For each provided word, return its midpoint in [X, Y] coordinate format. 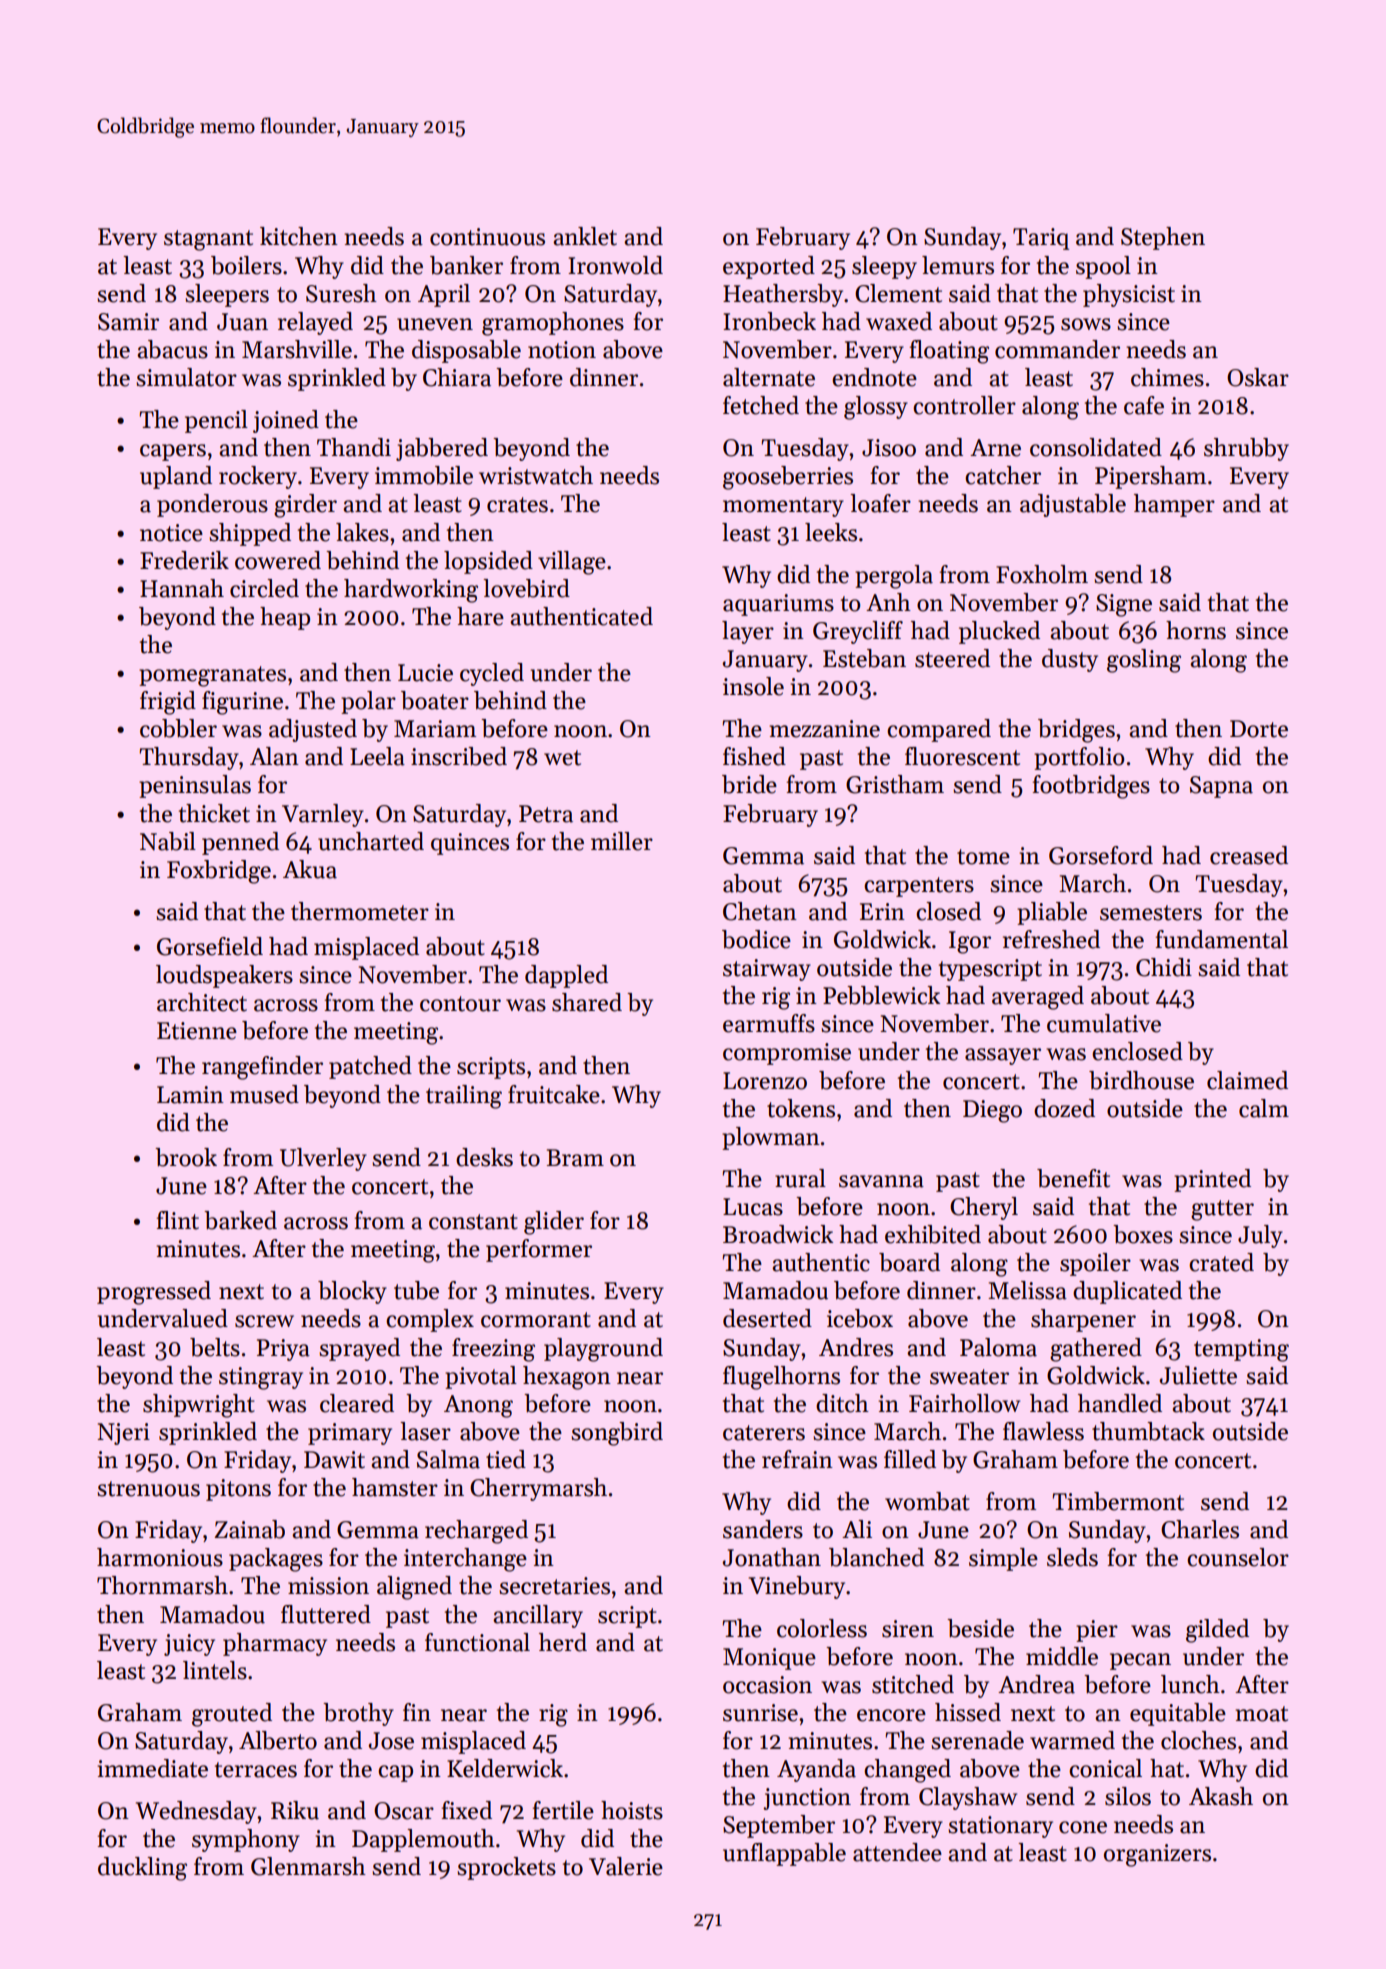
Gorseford [1101, 855]
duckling [142, 1869]
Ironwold [615, 265]
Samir [128, 322]
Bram [575, 1158]
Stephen [1163, 238]
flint [178, 1220]
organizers [1157, 1855]
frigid [168, 703]
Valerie [626, 1866]
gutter [1222, 1210]
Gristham [895, 784]
